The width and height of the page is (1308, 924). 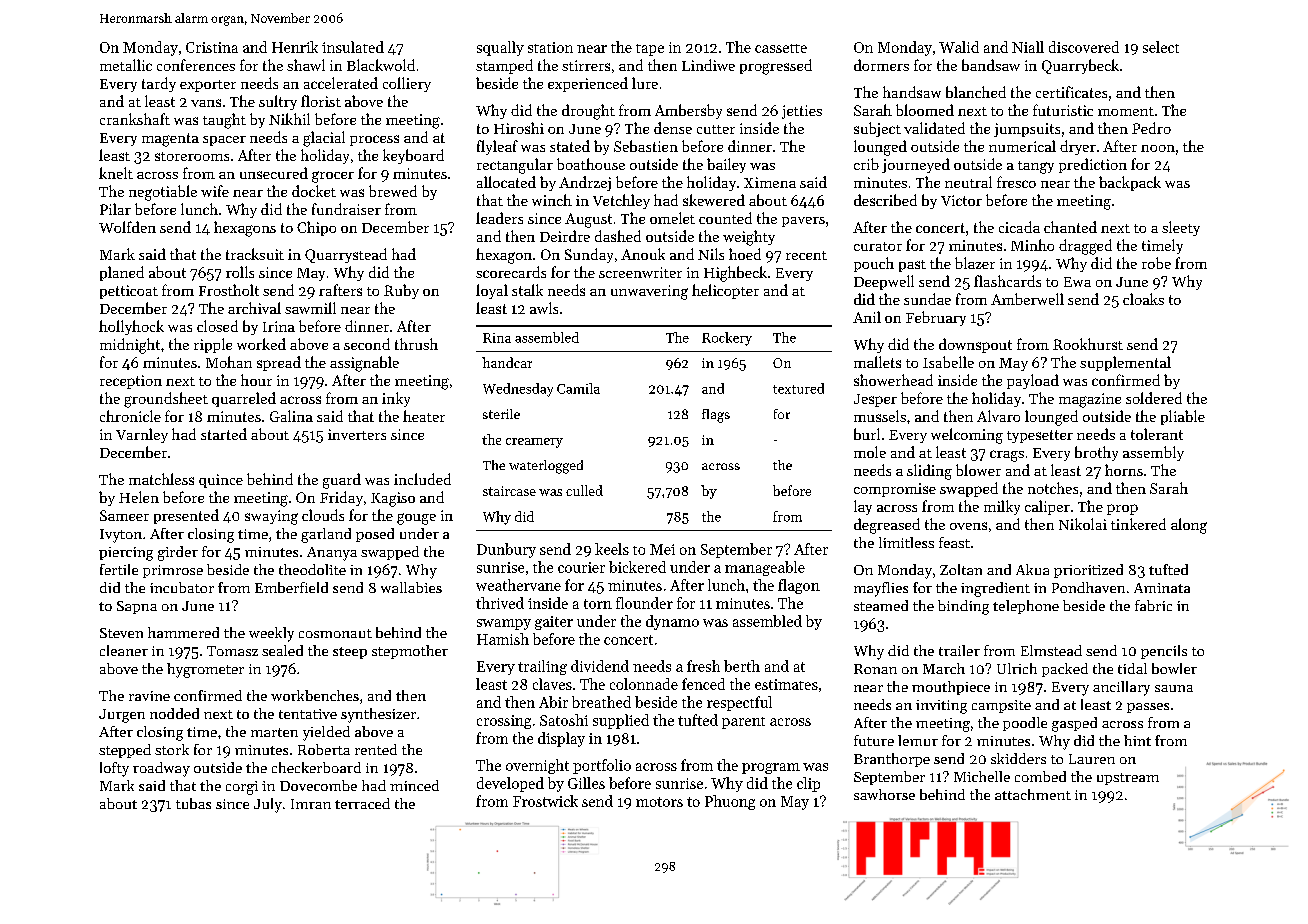 I want to click on colliery, so click(x=407, y=84).
